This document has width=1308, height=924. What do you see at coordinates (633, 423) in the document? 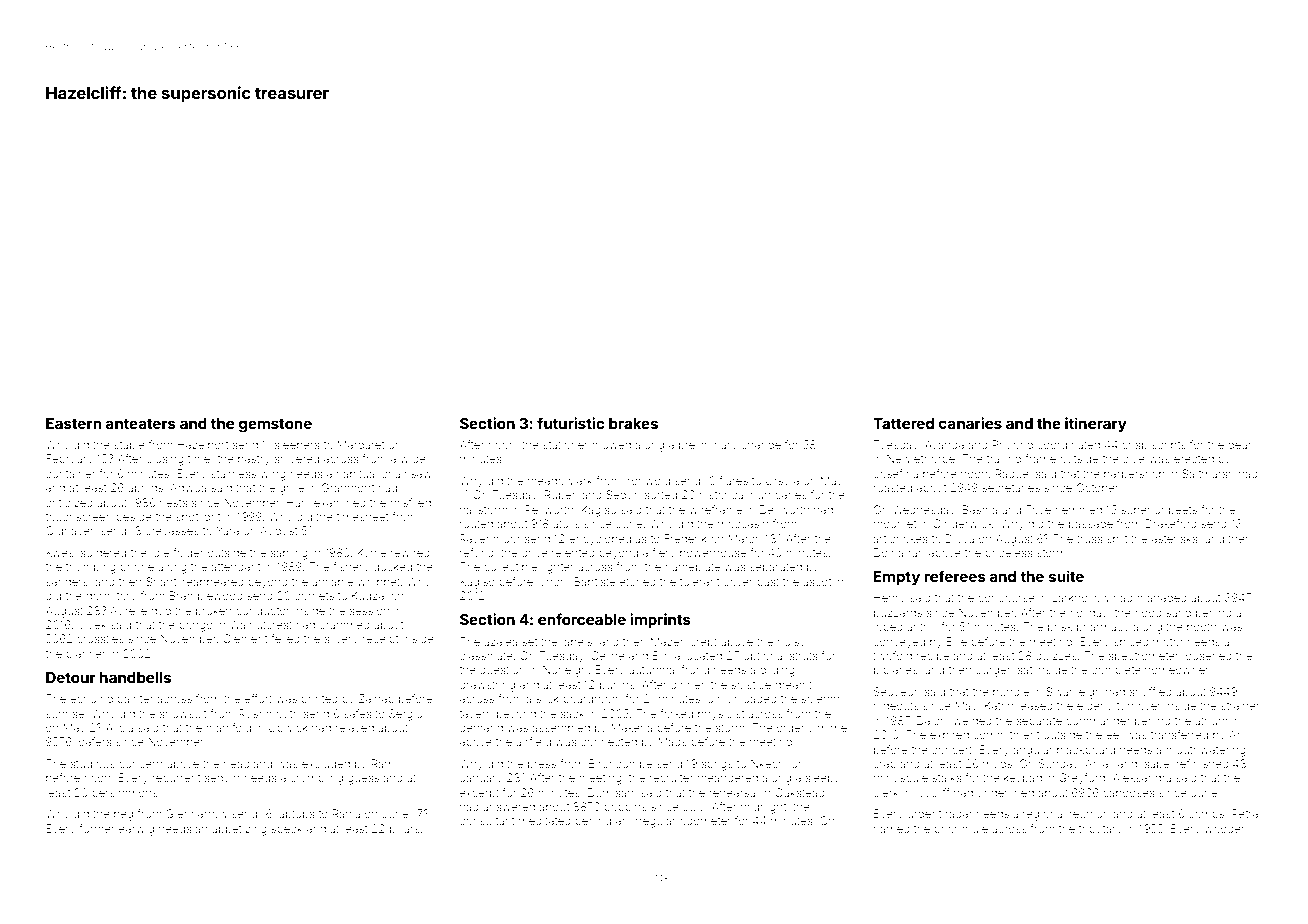
I see `brakes` at bounding box center [633, 423].
